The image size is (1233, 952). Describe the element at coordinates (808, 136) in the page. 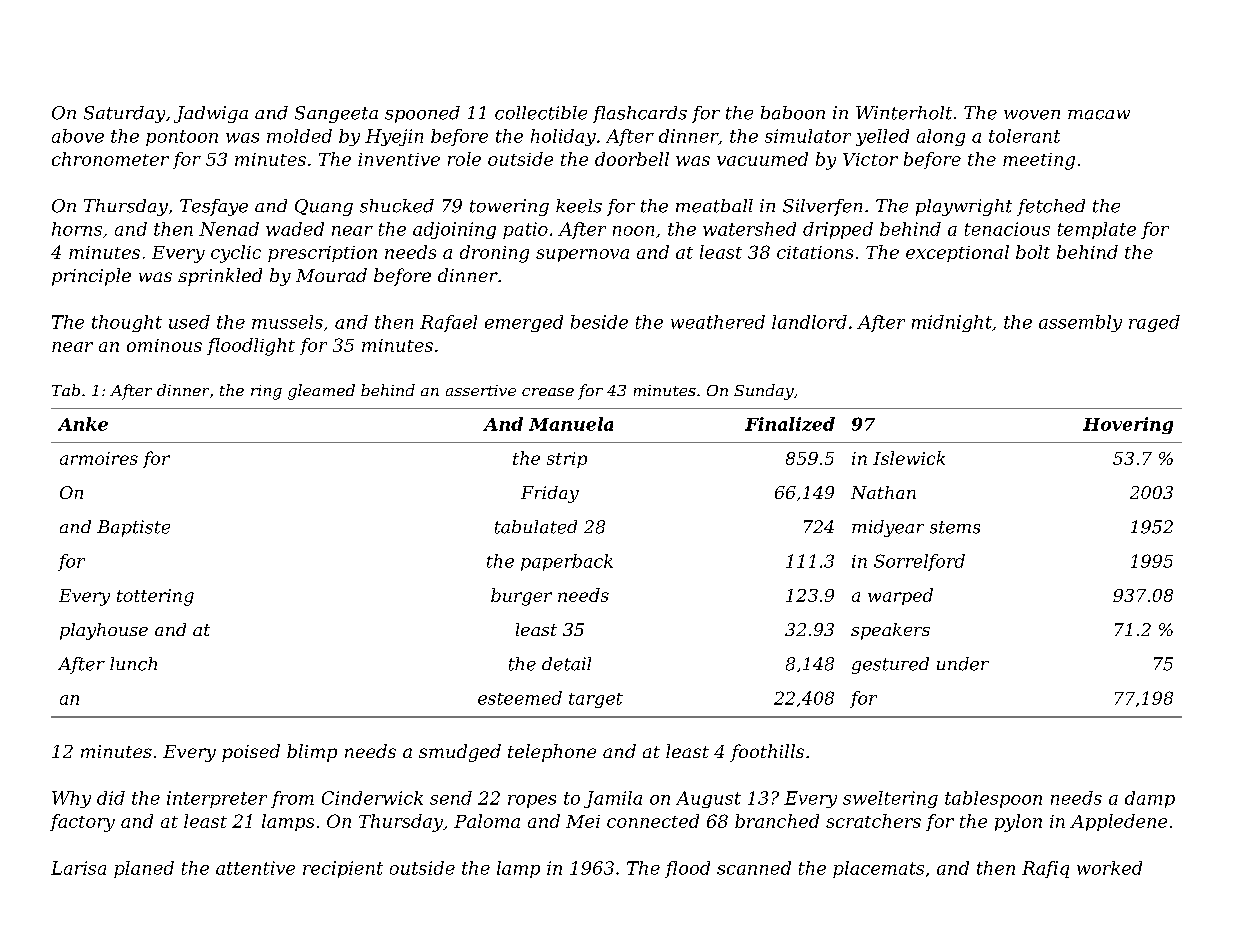

I see `simulator` at that location.
